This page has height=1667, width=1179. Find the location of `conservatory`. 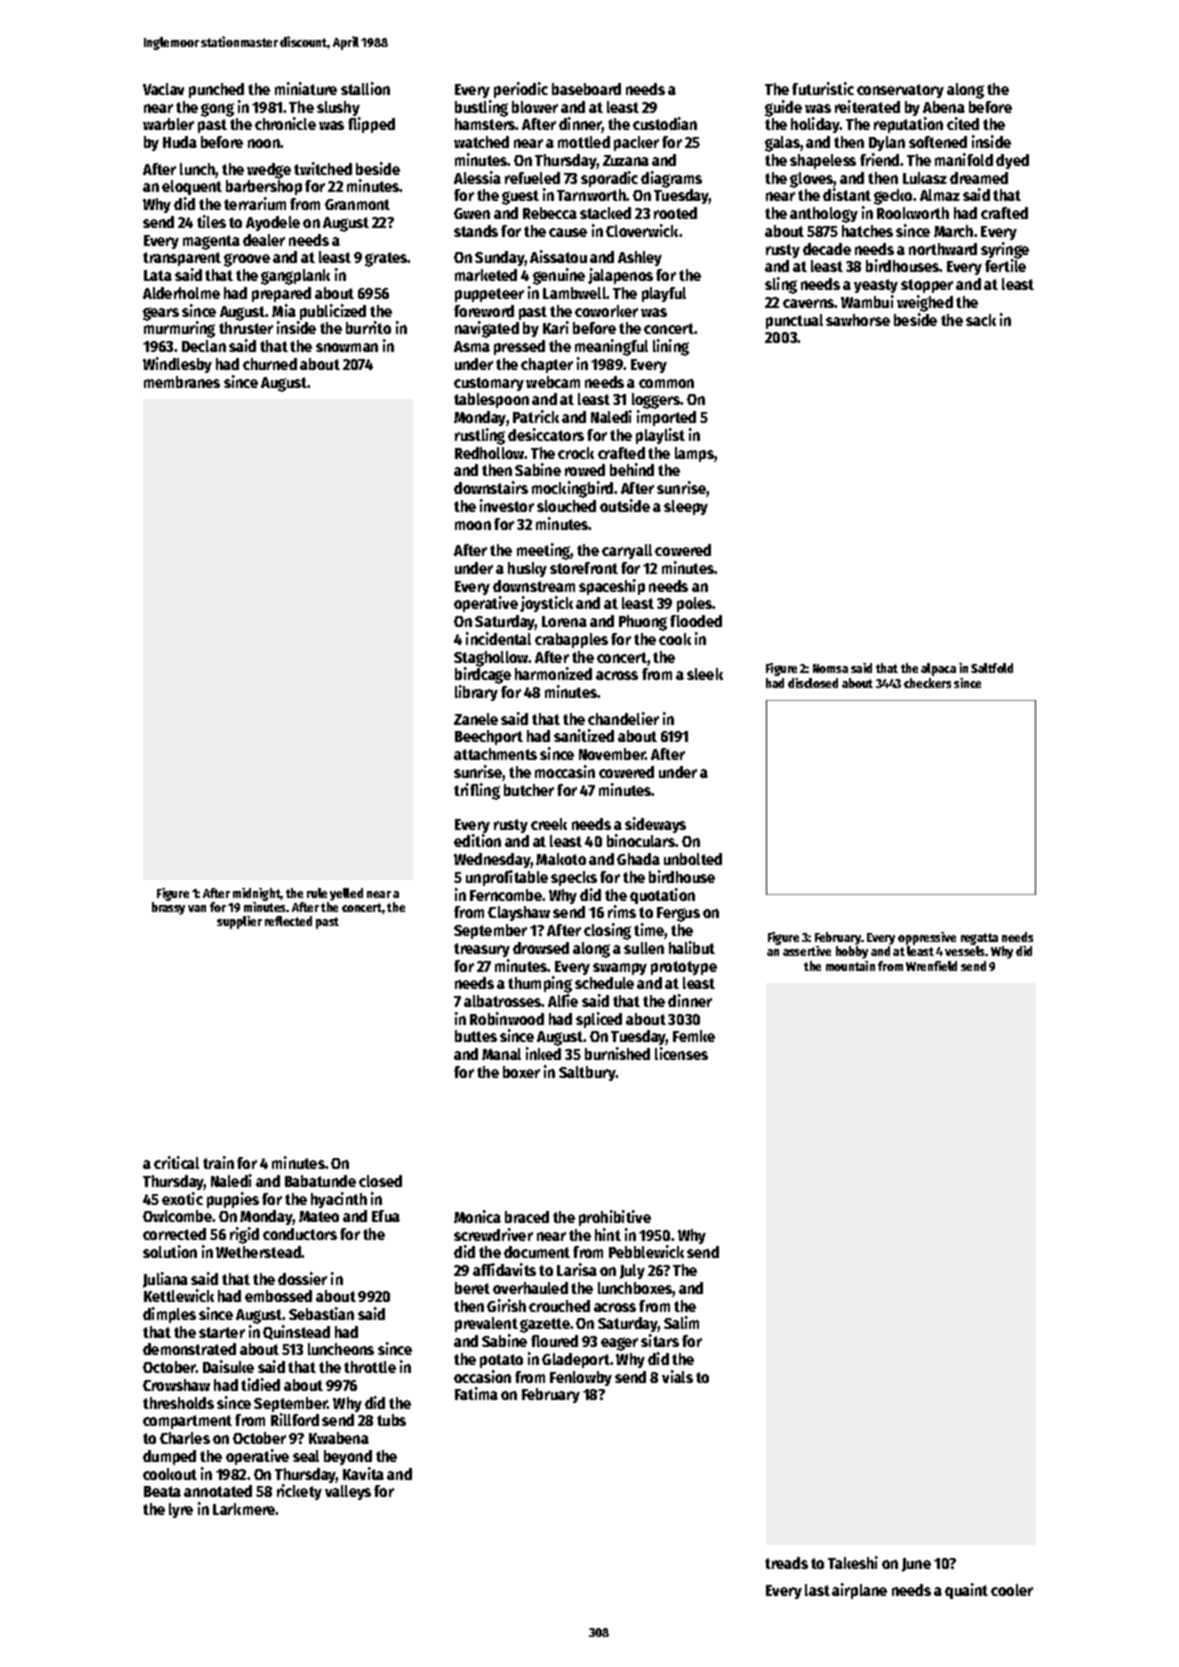

conservatory is located at coordinates (900, 91).
